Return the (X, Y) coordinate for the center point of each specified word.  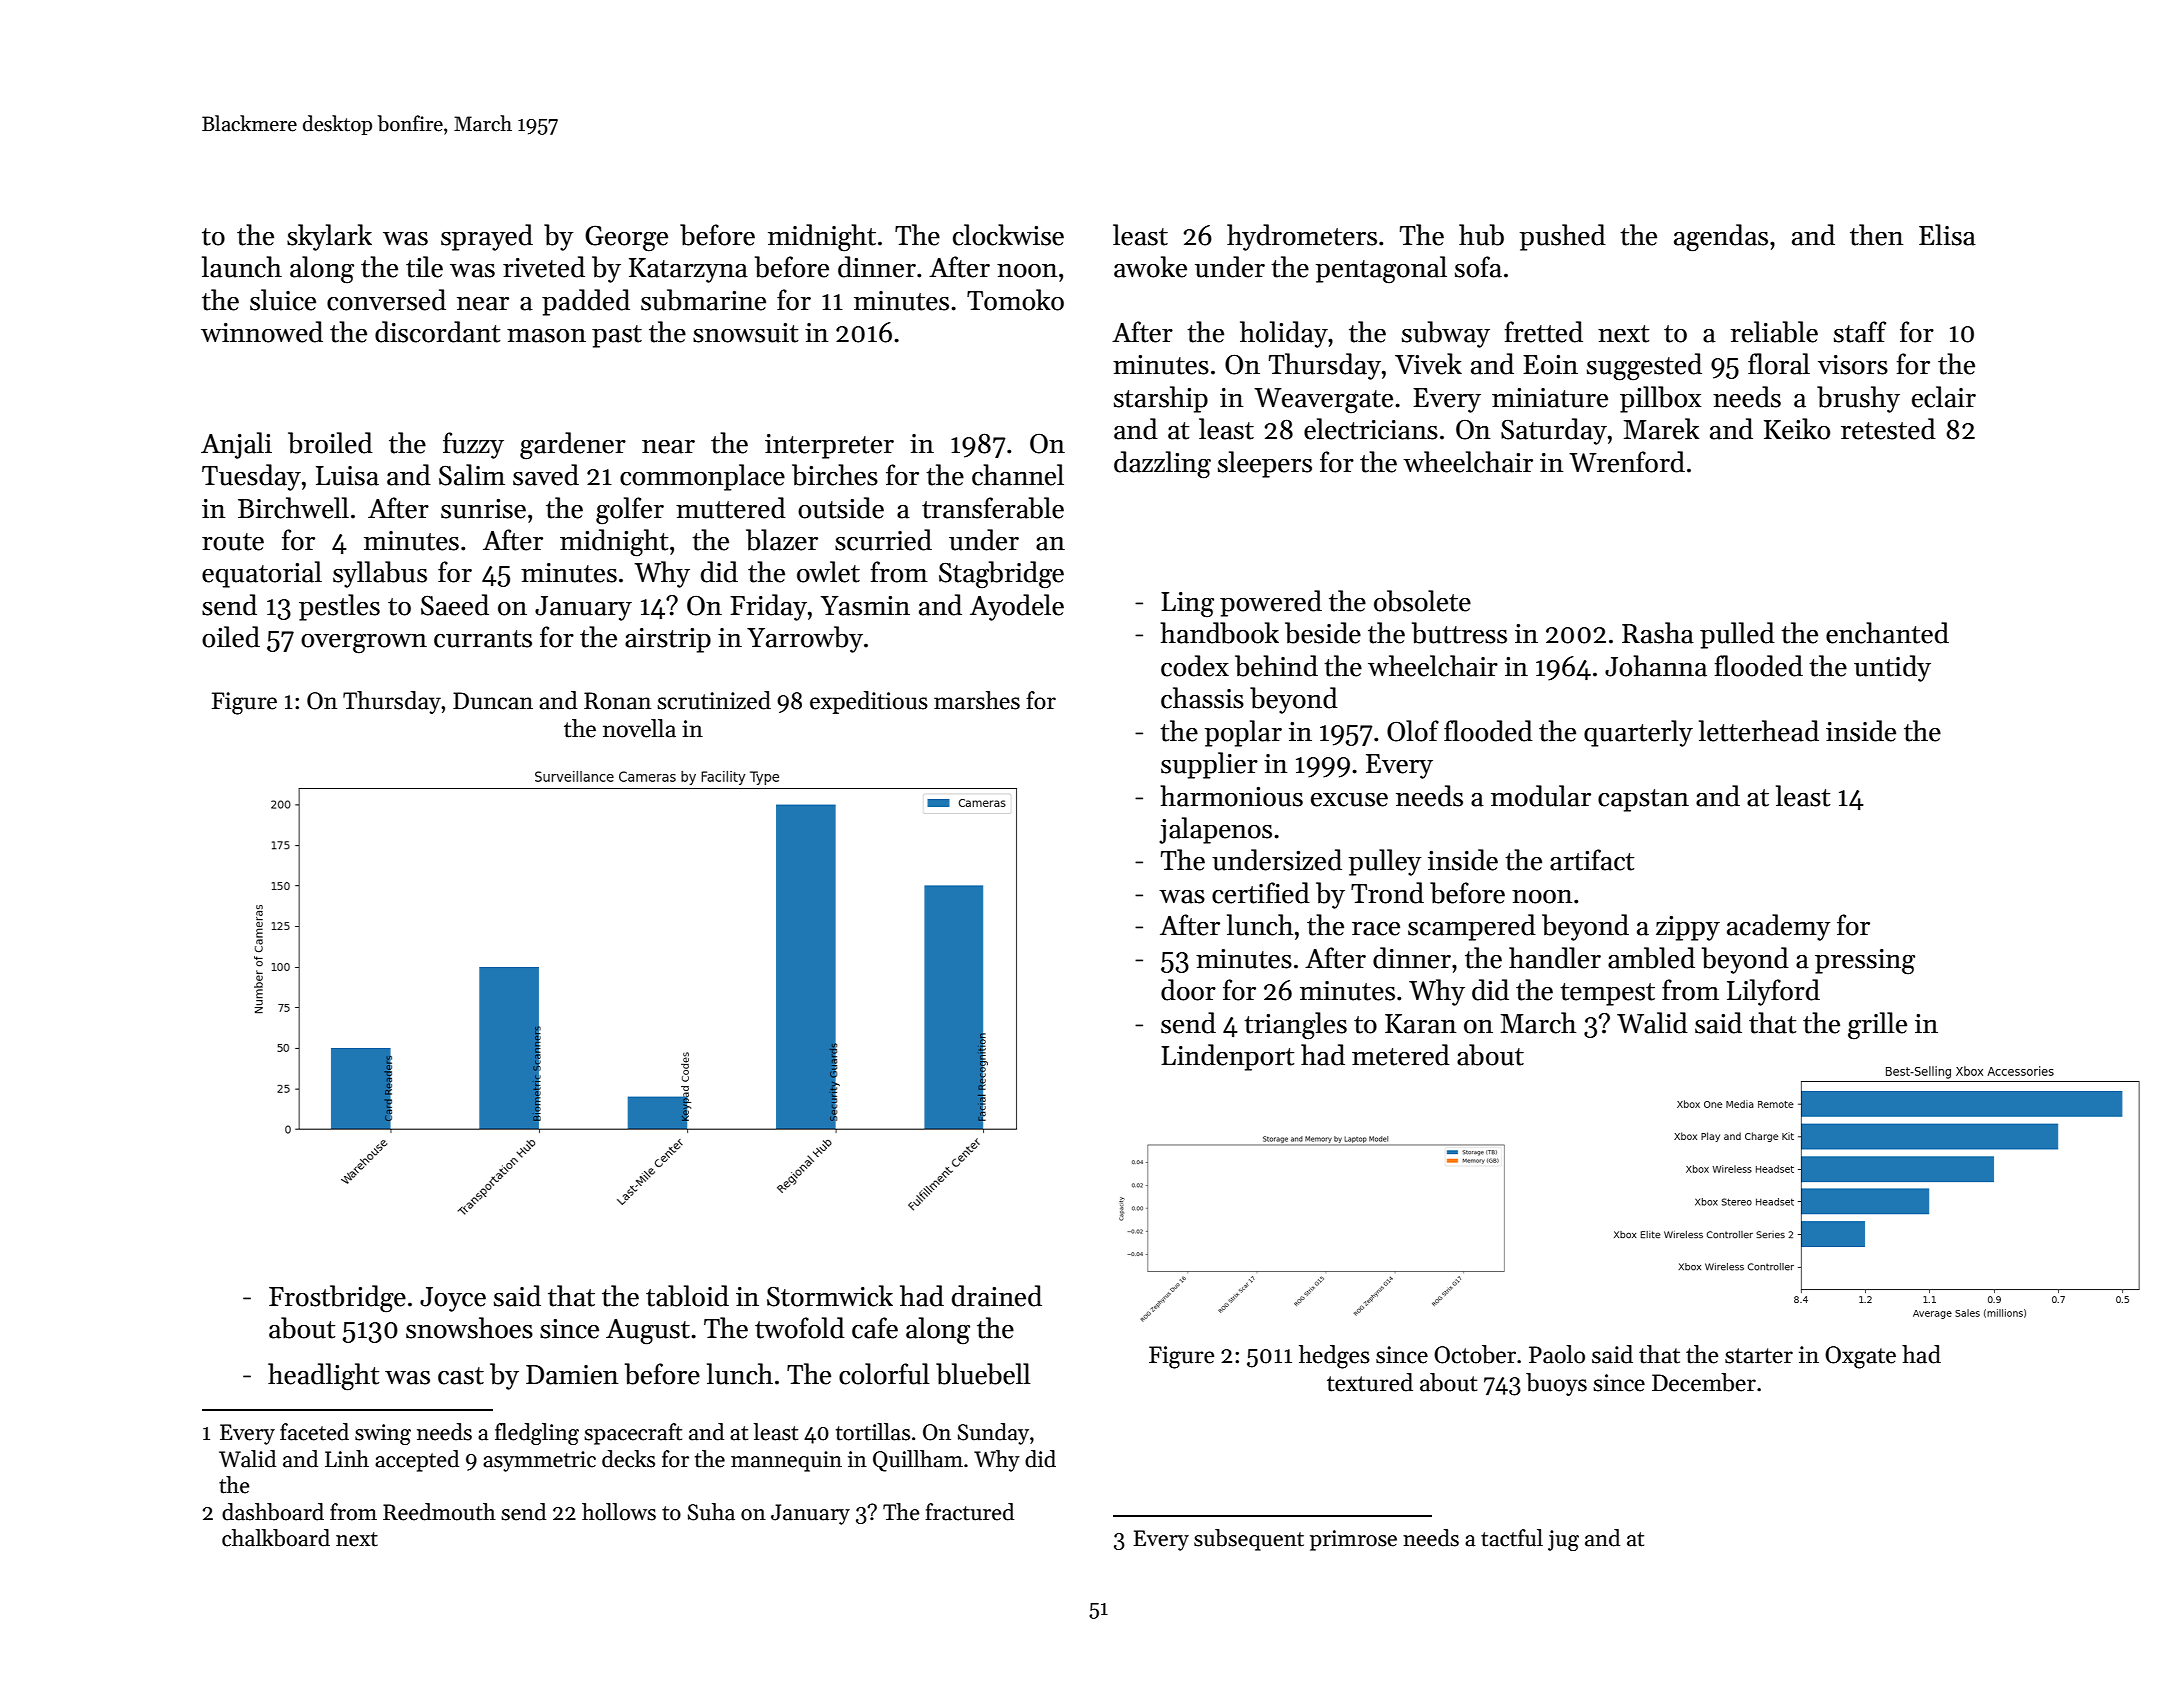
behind (1276, 666)
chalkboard (276, 1538)
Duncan (493, 701)
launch (242, 267)
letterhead (1759, 731)
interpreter (829, 446)
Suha (711, 1512)
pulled (1737, 635)
